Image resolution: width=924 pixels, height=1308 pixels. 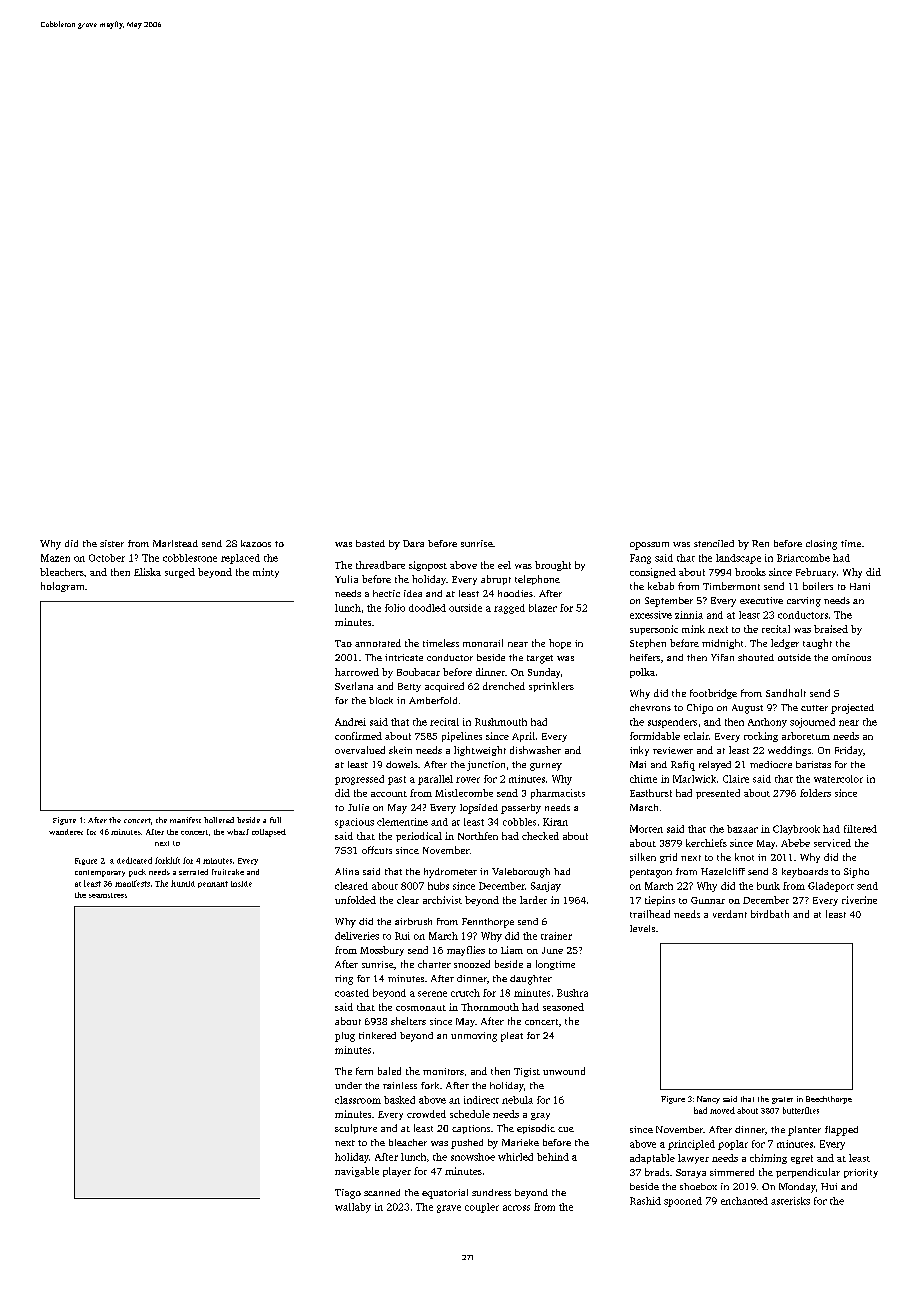 What do you see at coordinates (377, 1035) in the screenshot?
I see `tinkered` at bounding box center [377, 1035].
